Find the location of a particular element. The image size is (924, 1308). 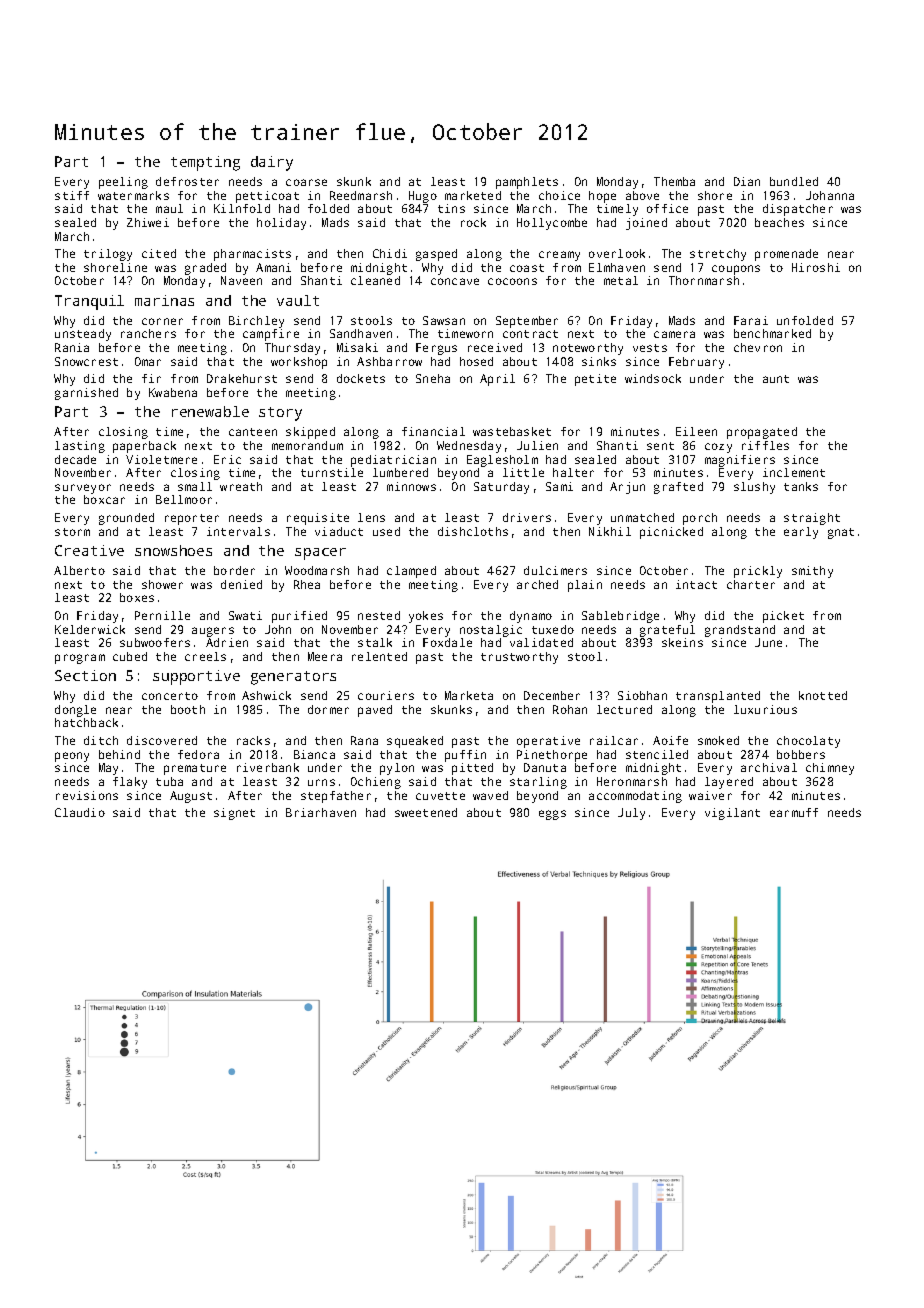

premature is located at coordinates (195, 769).
